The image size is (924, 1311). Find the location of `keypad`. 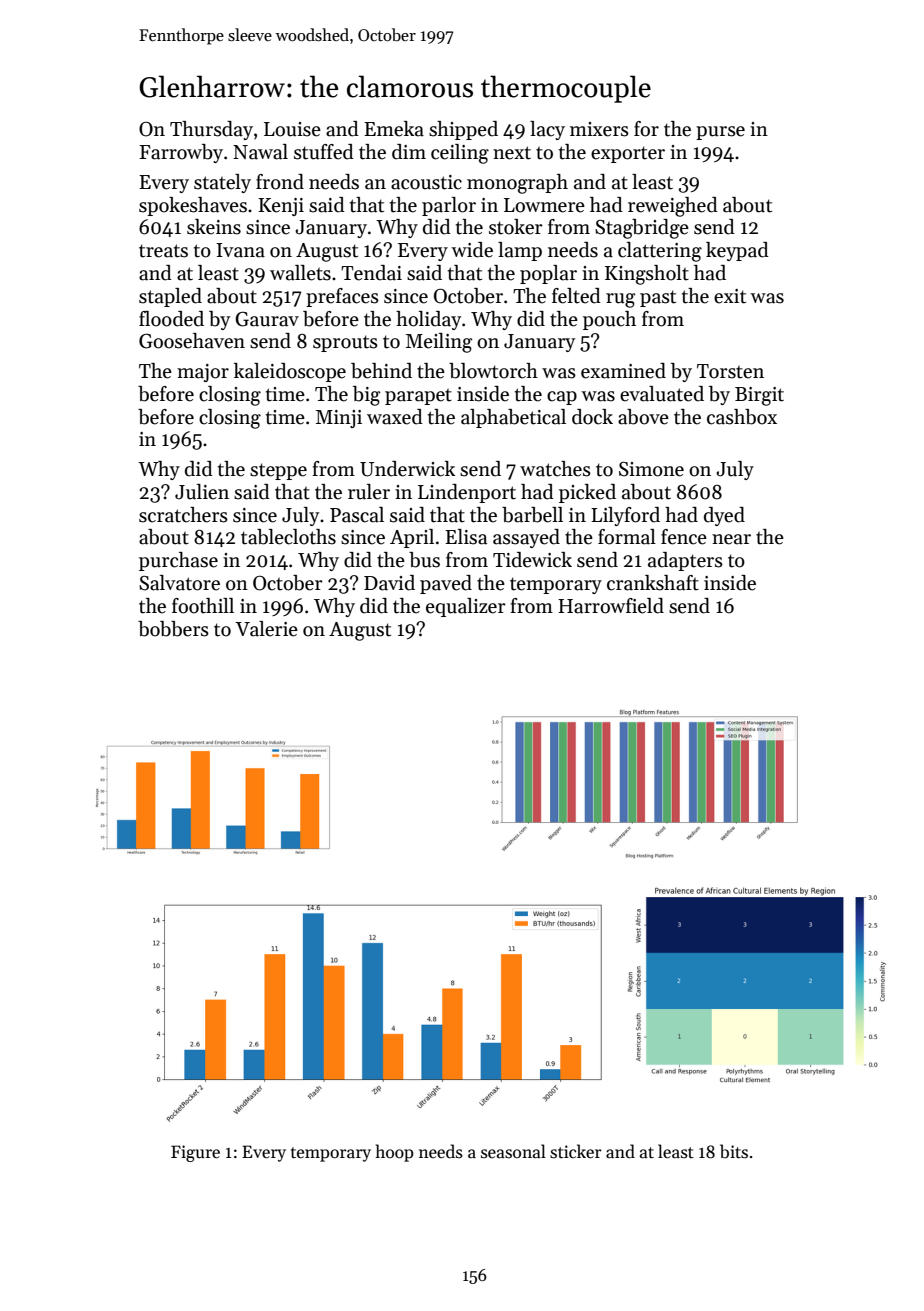

keypad is located at coordinates (737, 251).
